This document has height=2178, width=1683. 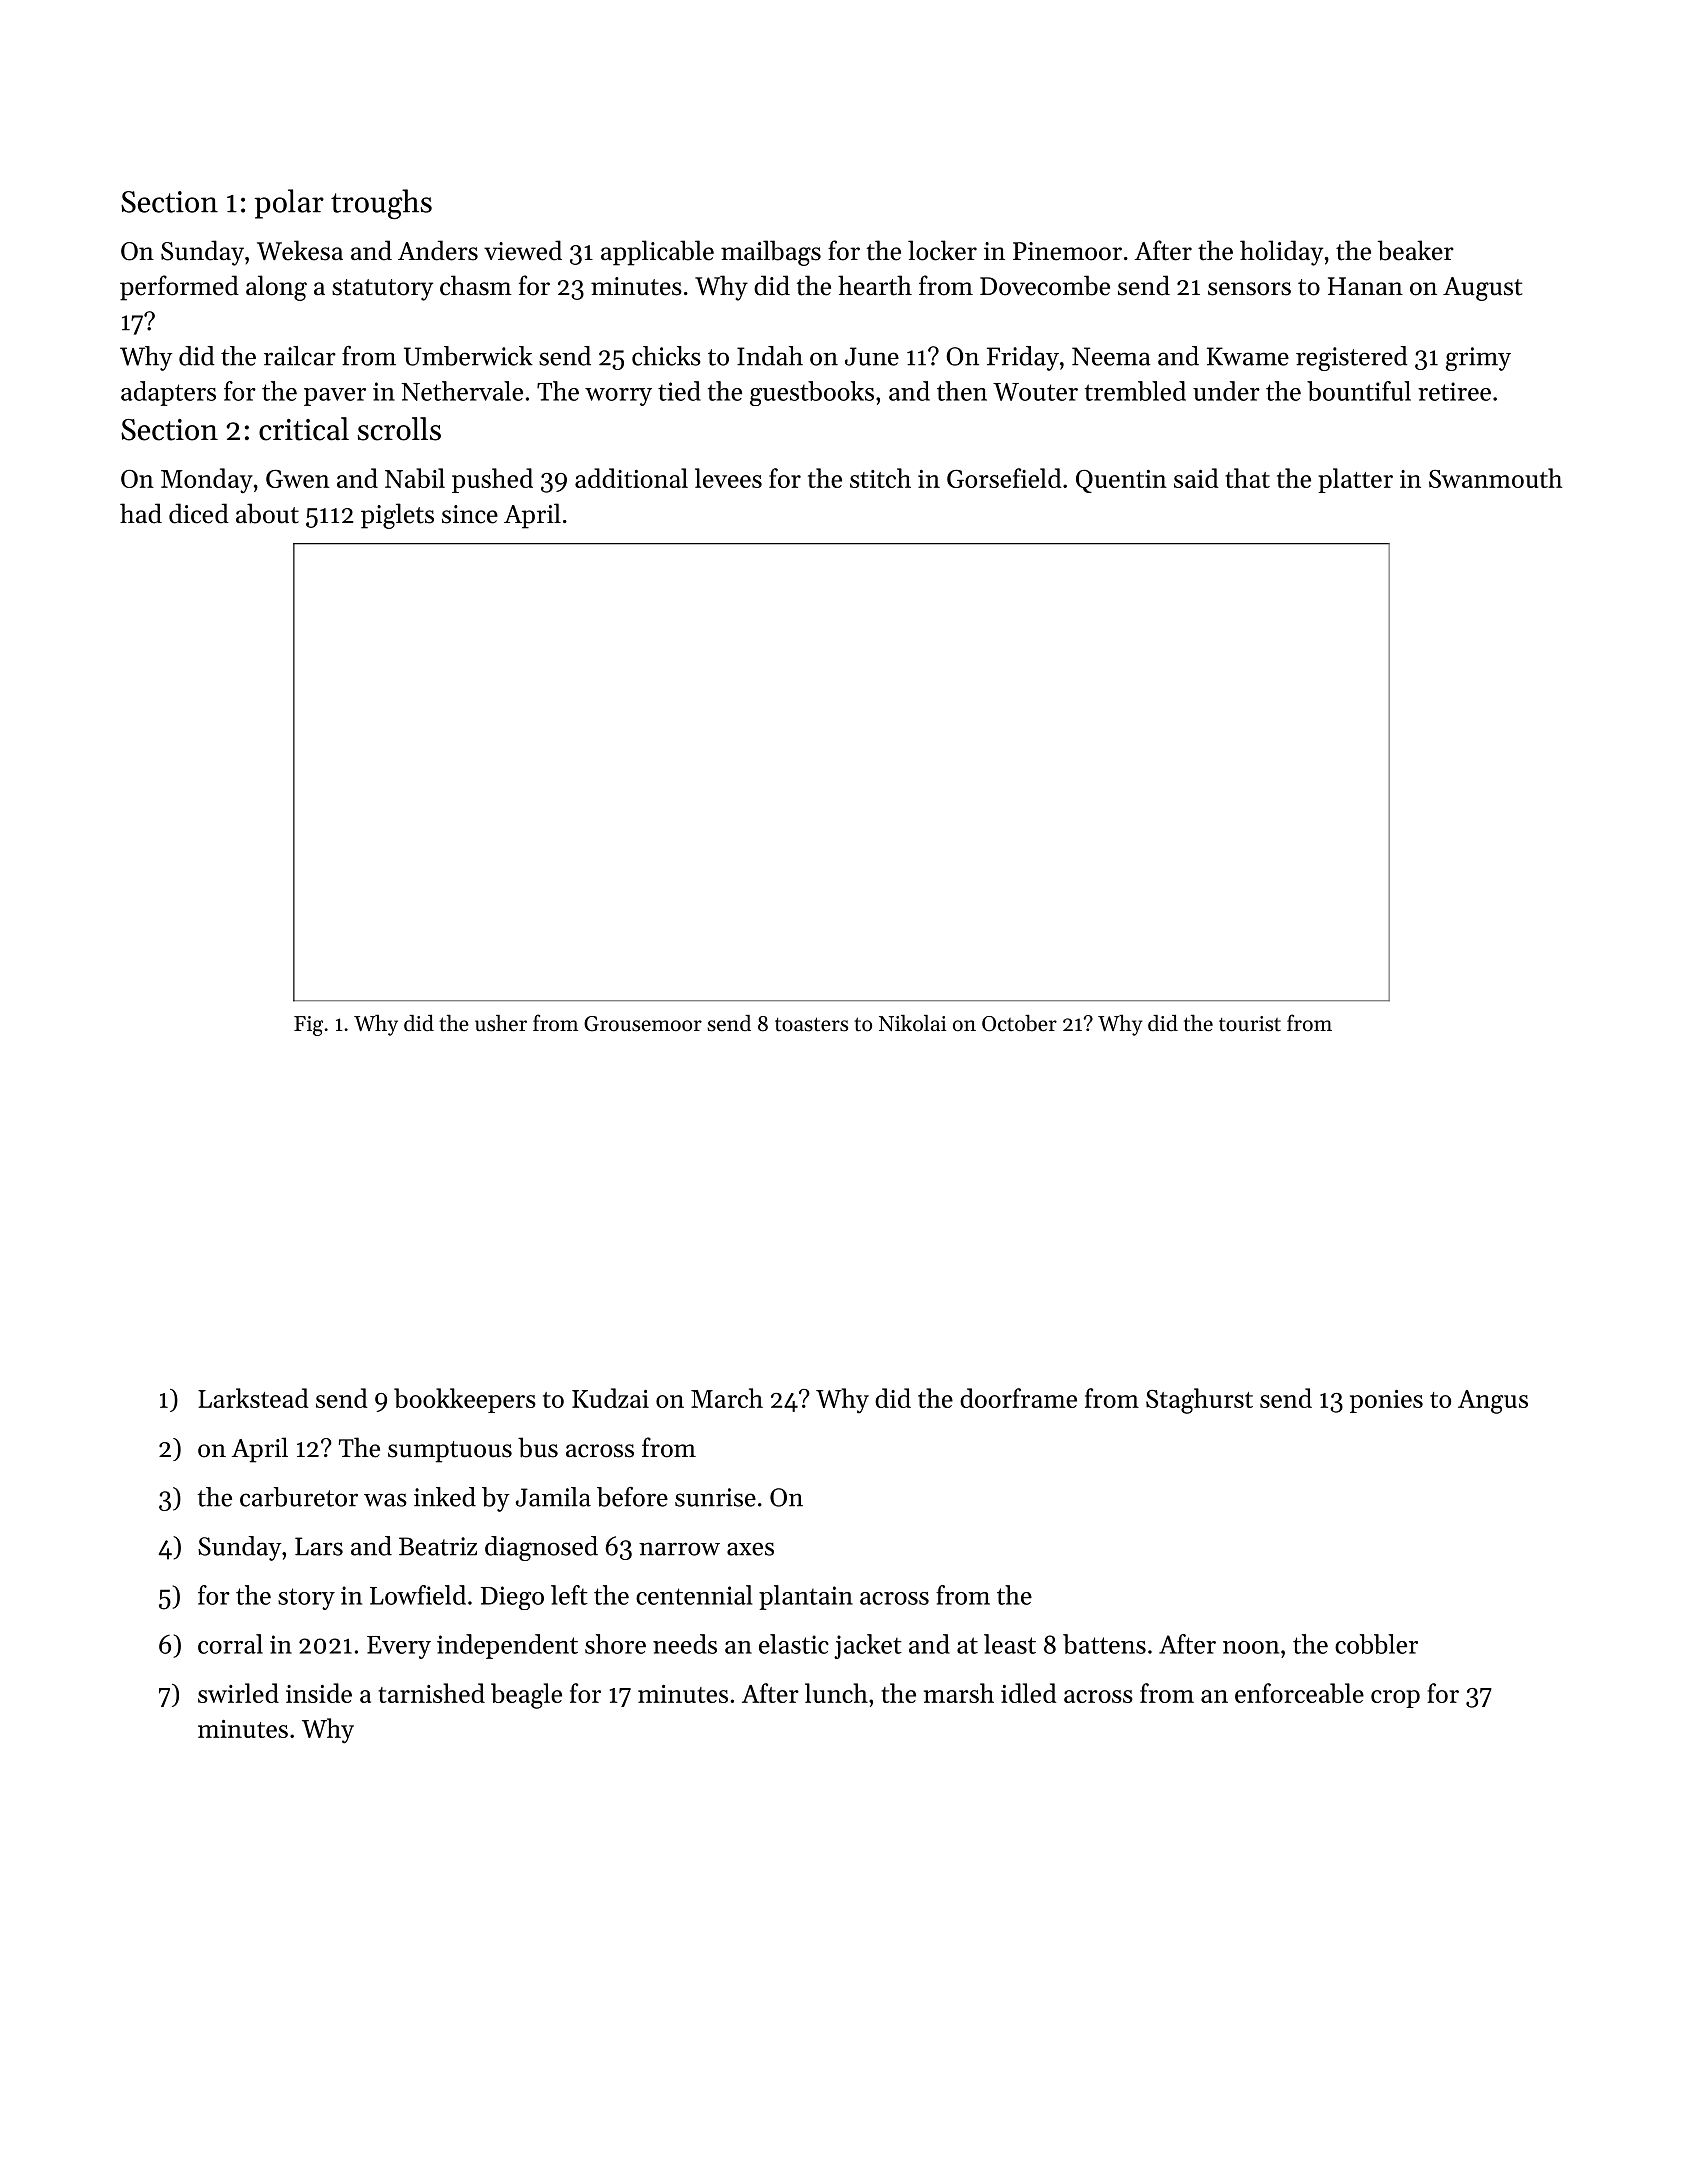 I want to click on Every, so click(x=399, y=1647).
